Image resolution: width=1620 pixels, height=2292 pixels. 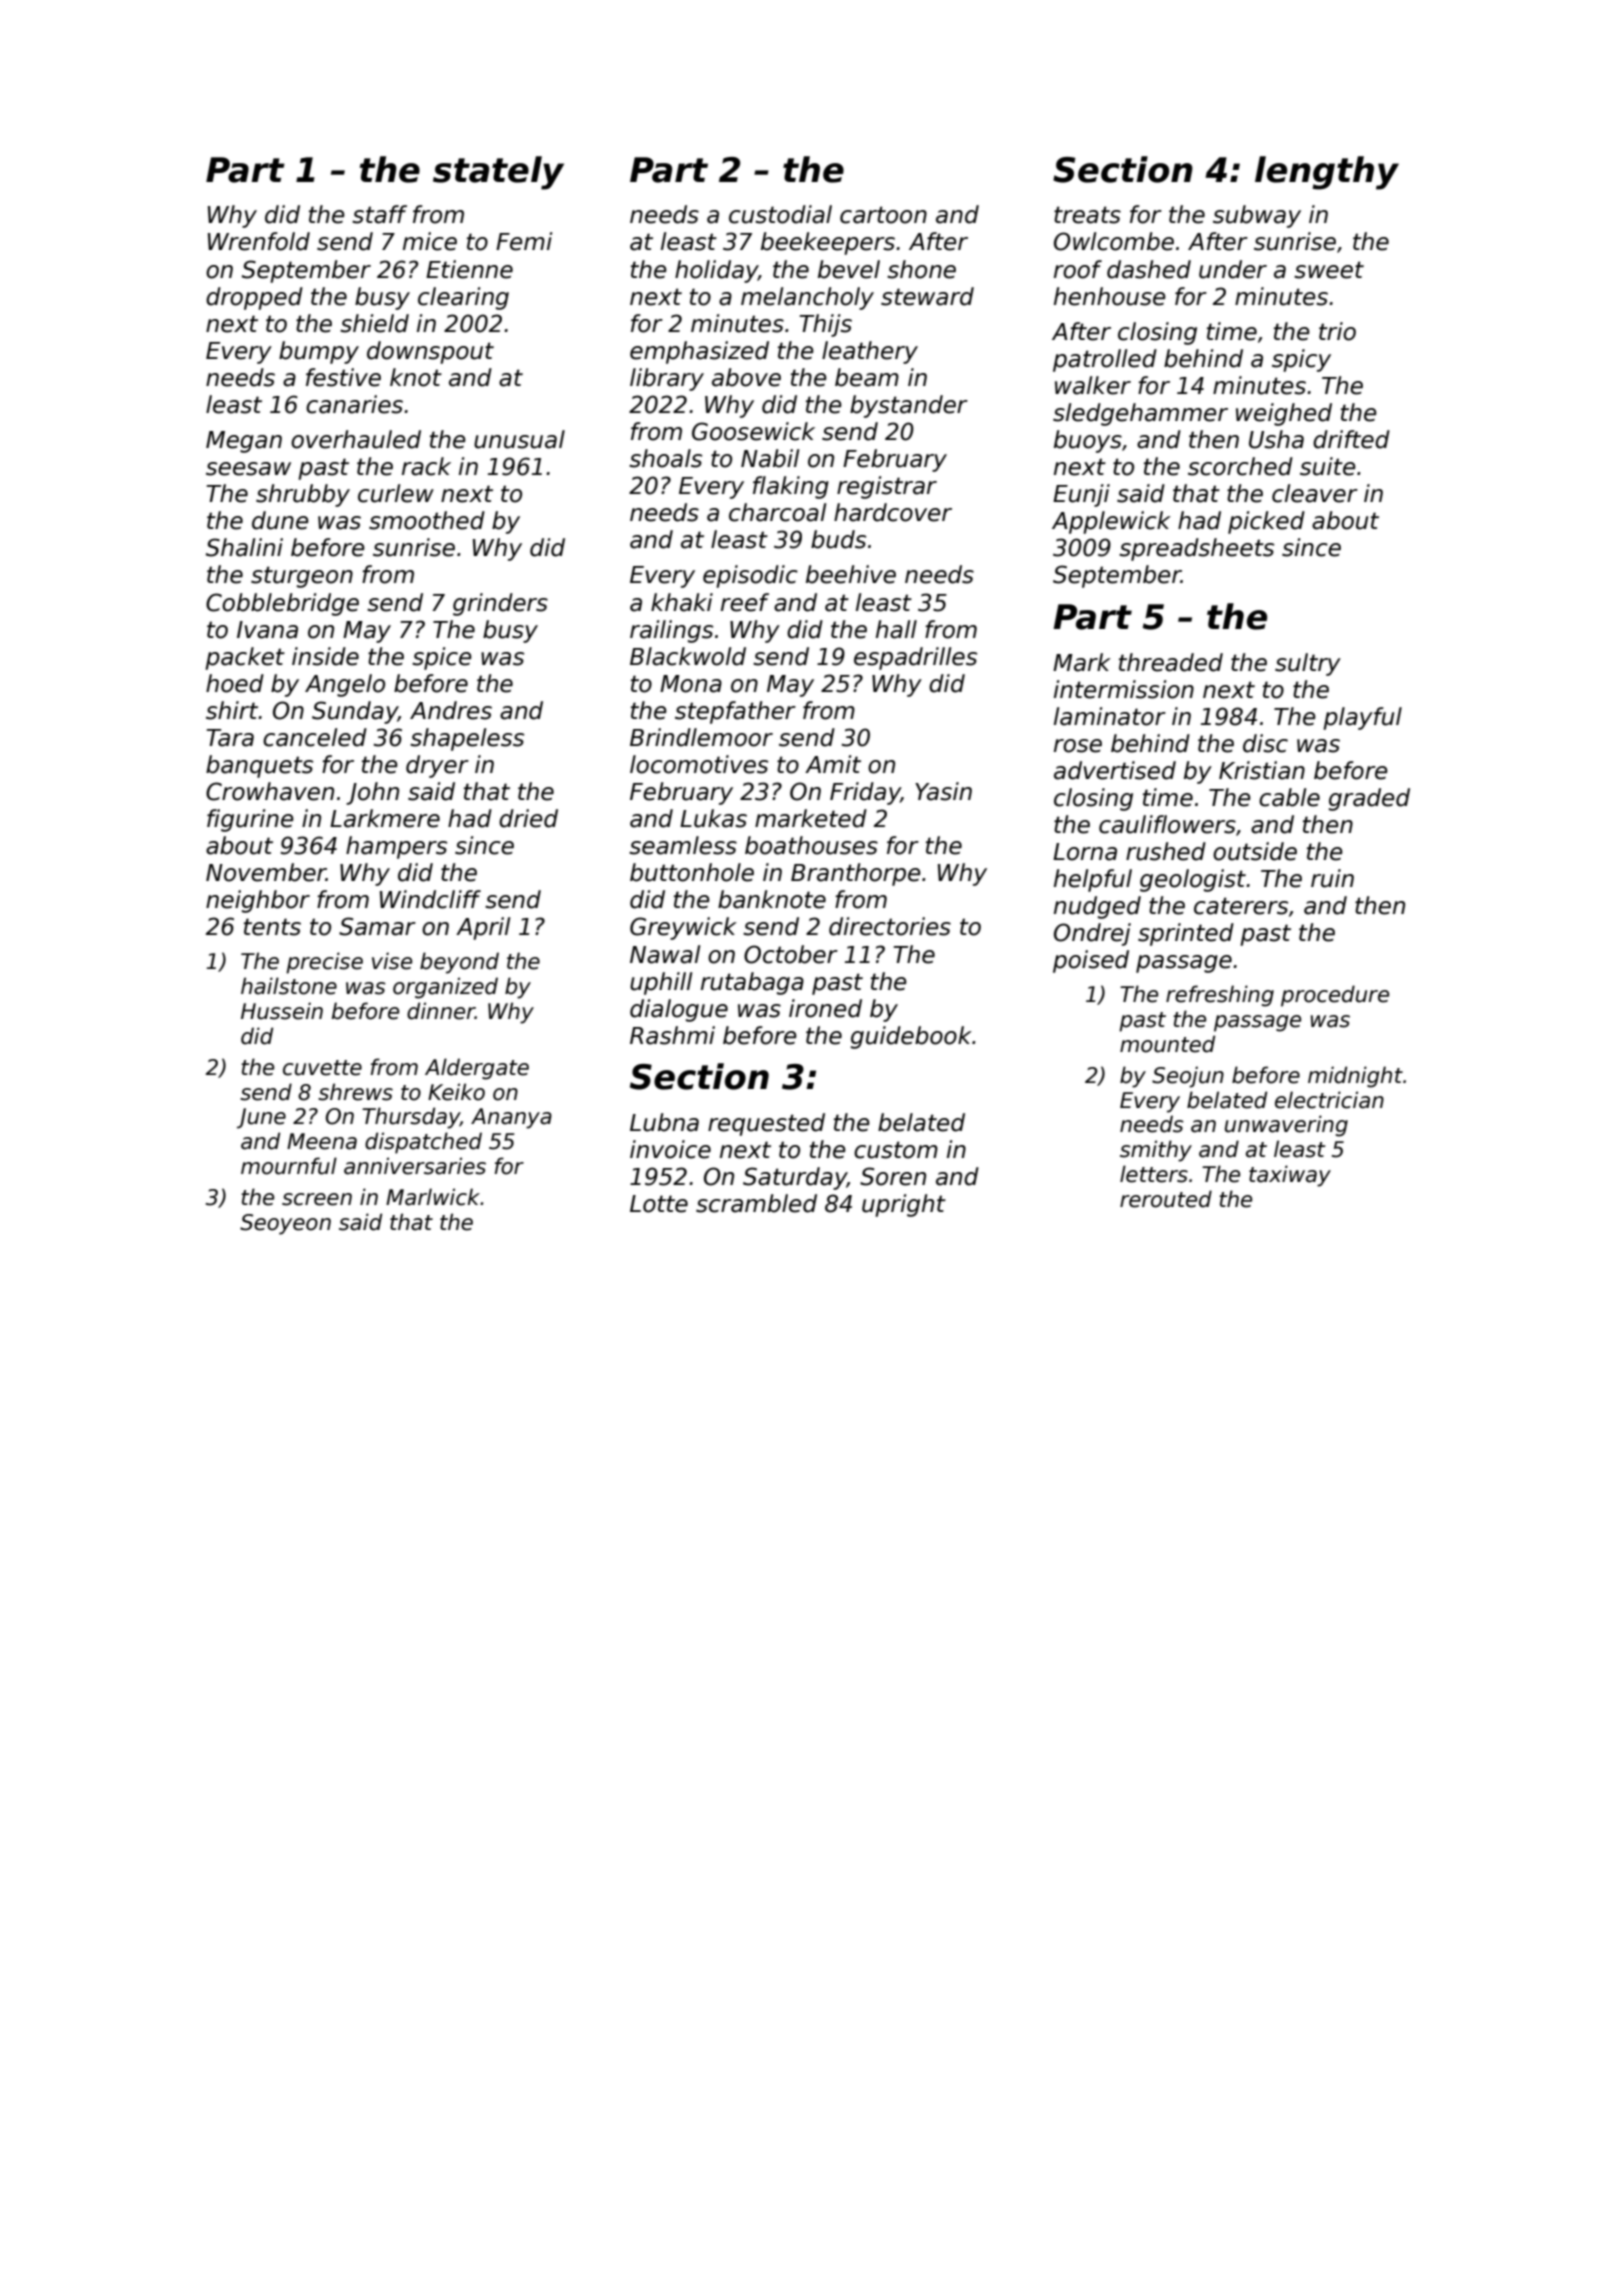 I want to click on dispatched, so click(x=423, y=1143).
